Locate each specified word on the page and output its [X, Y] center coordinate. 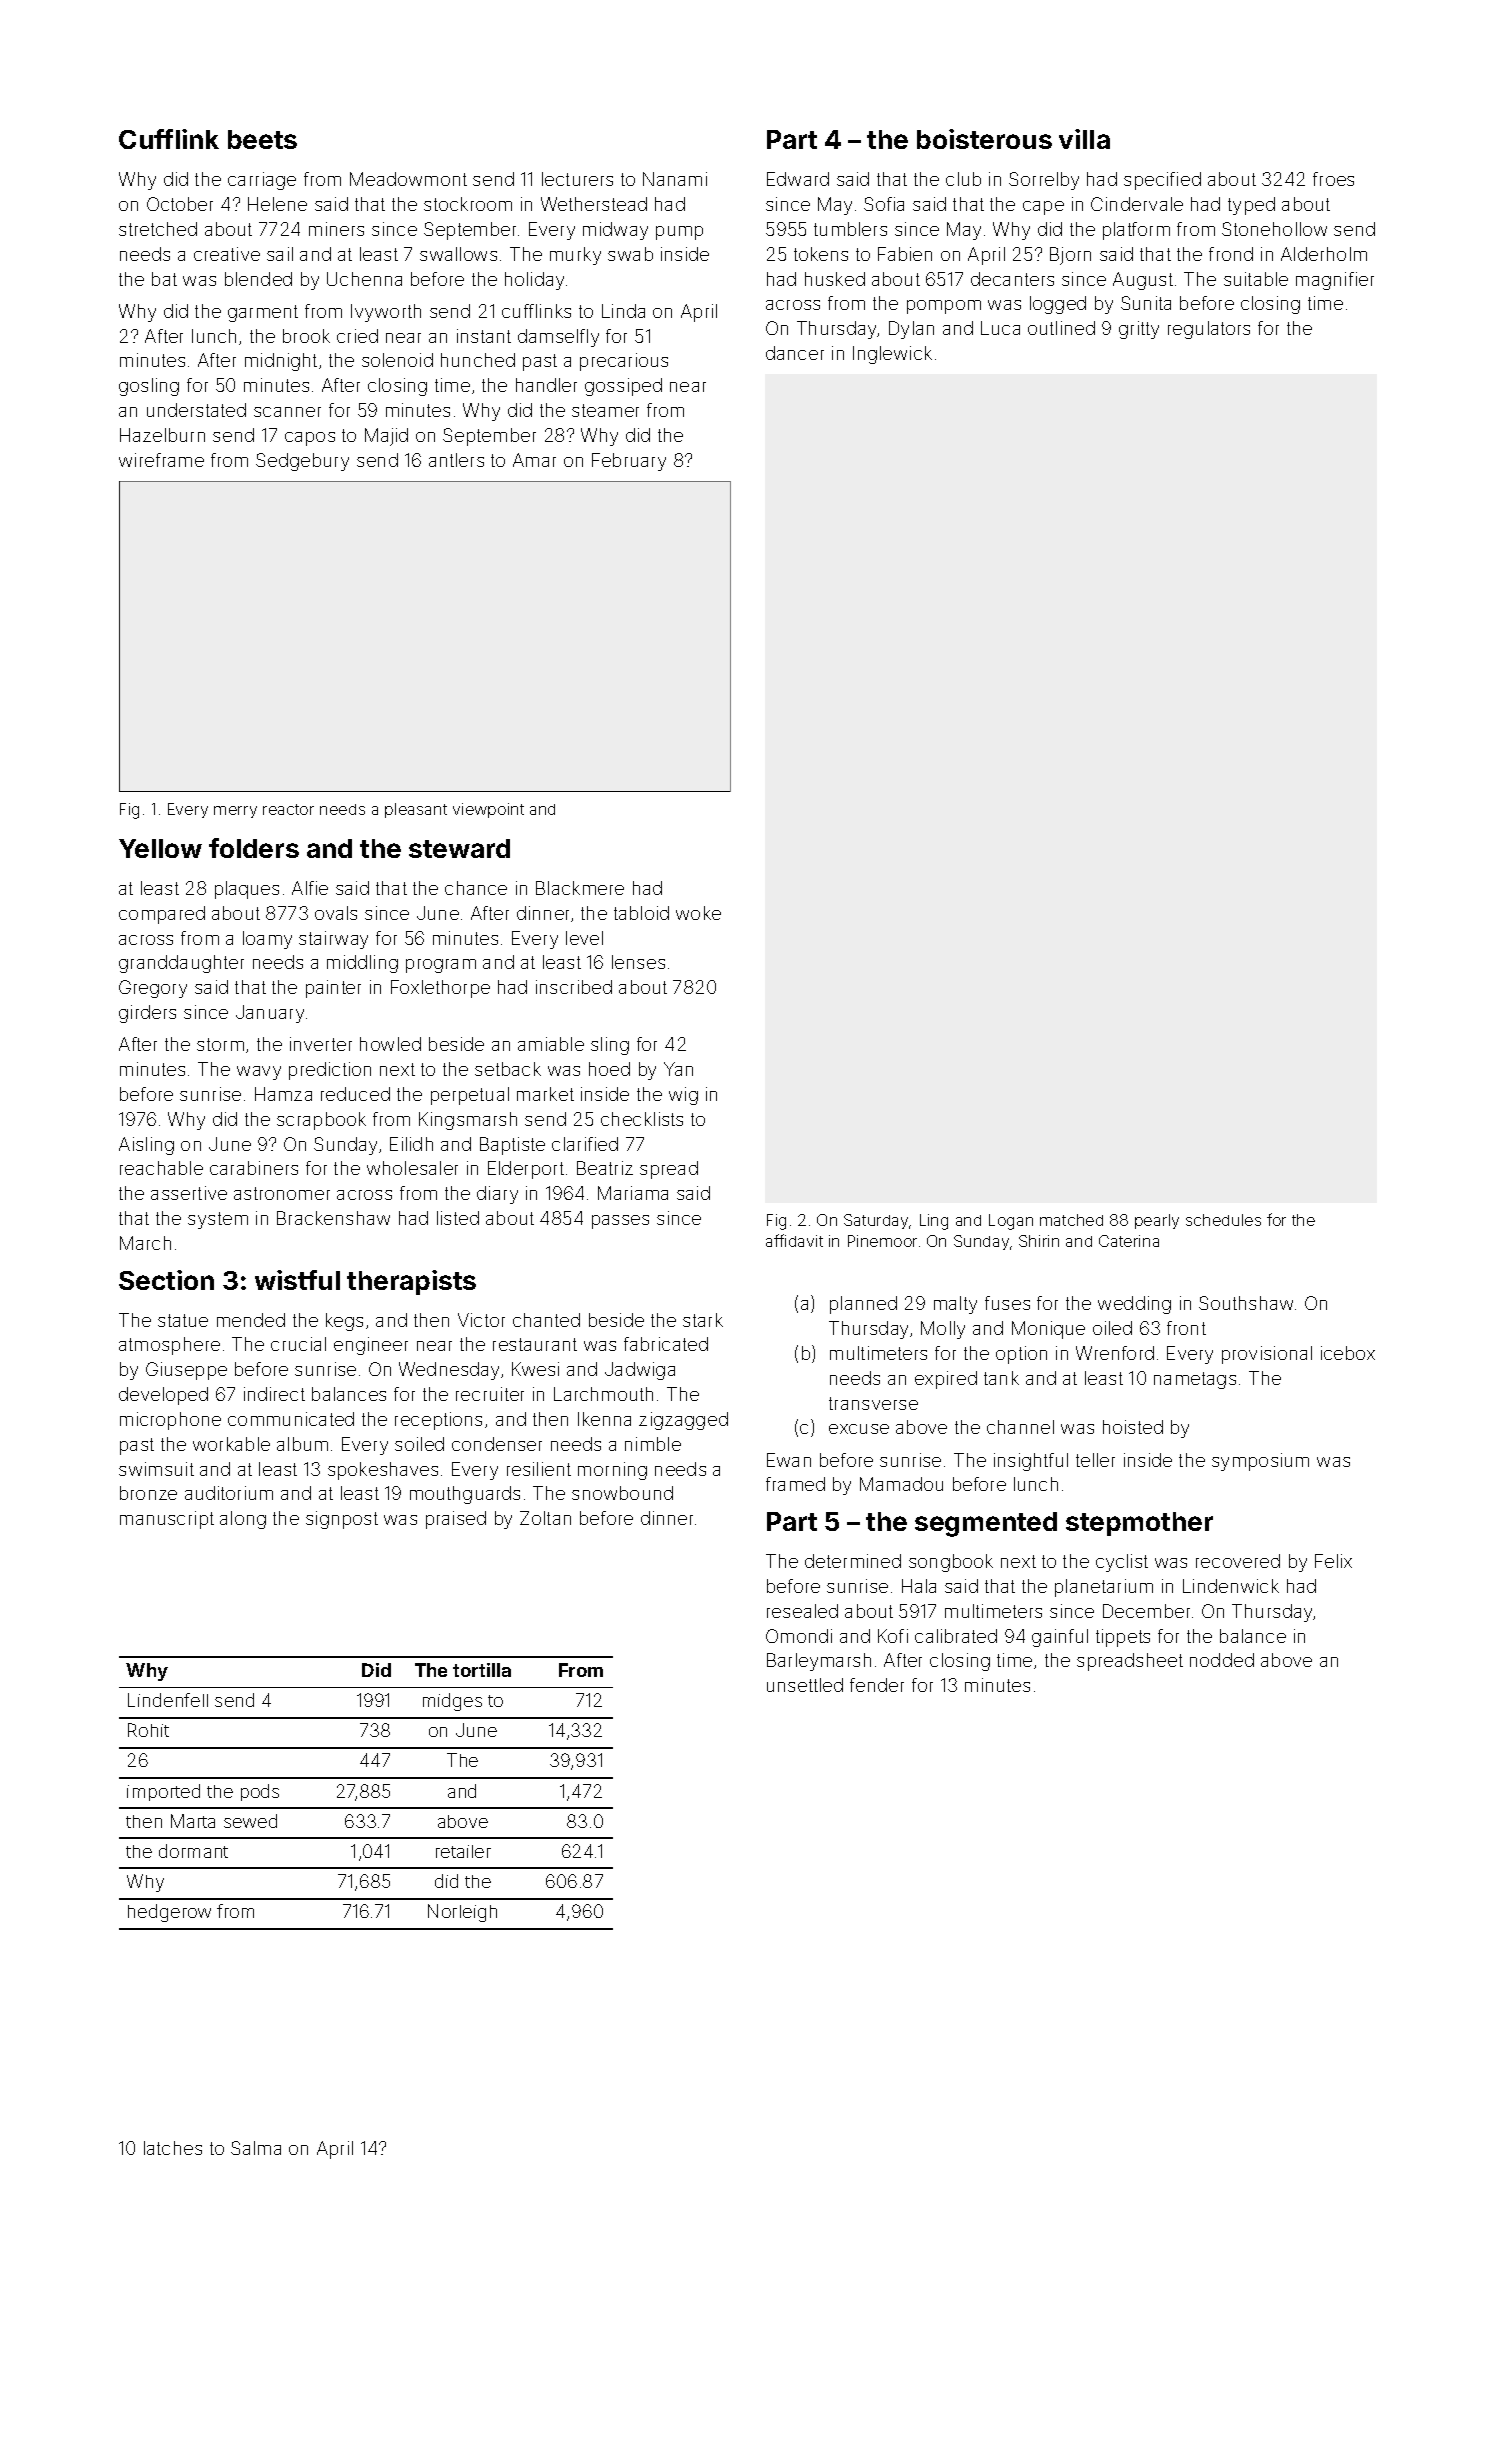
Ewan [789, 1460]
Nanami [675, 179]
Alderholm [1324, 254]
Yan [678, 1069]
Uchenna [364, 279]
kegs [344, 1322]
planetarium [1104, 1588]
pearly [1157, 1221]
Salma [256, 2148]
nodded [1222, 1660]
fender [877, 1685]
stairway [333, 940]
